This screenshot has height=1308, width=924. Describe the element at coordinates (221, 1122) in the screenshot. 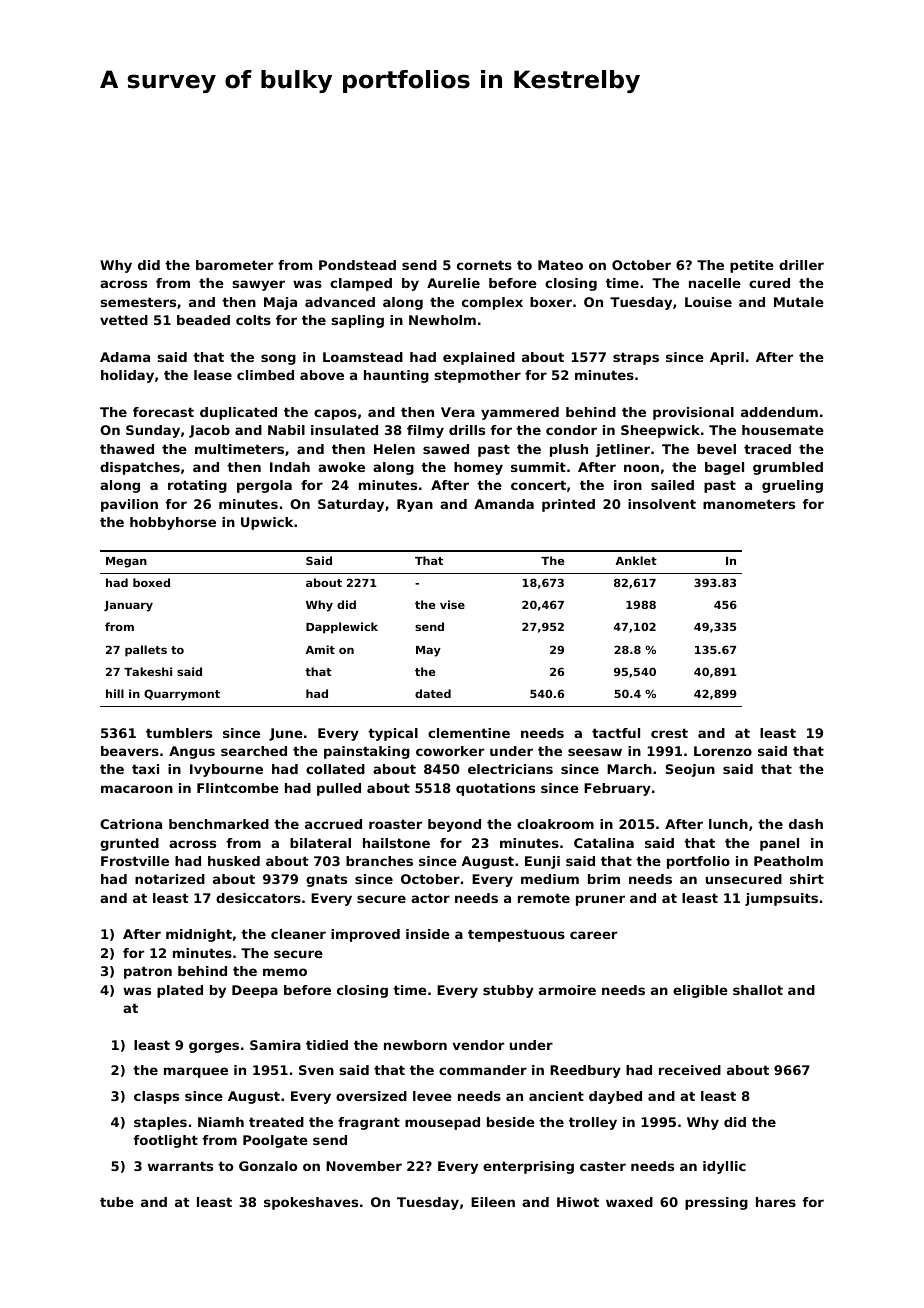

I see `Niamh` at that location.
